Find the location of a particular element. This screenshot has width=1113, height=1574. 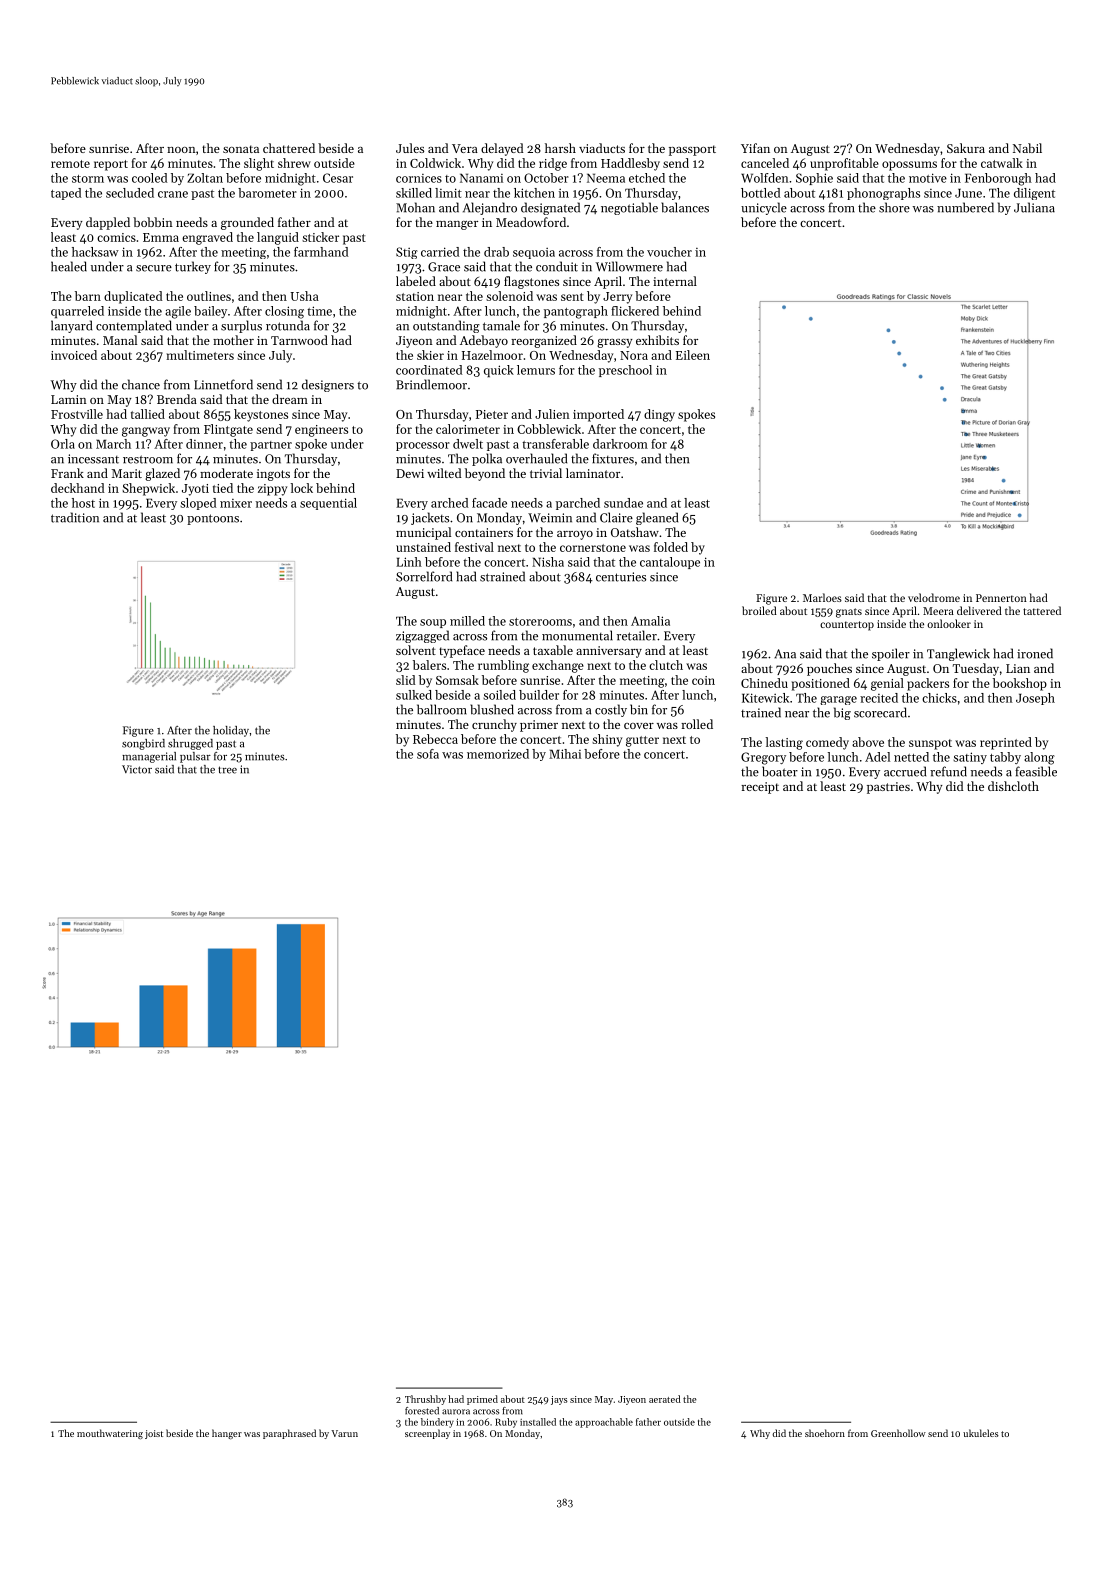

Vera is located at coordinates (465, 148).
